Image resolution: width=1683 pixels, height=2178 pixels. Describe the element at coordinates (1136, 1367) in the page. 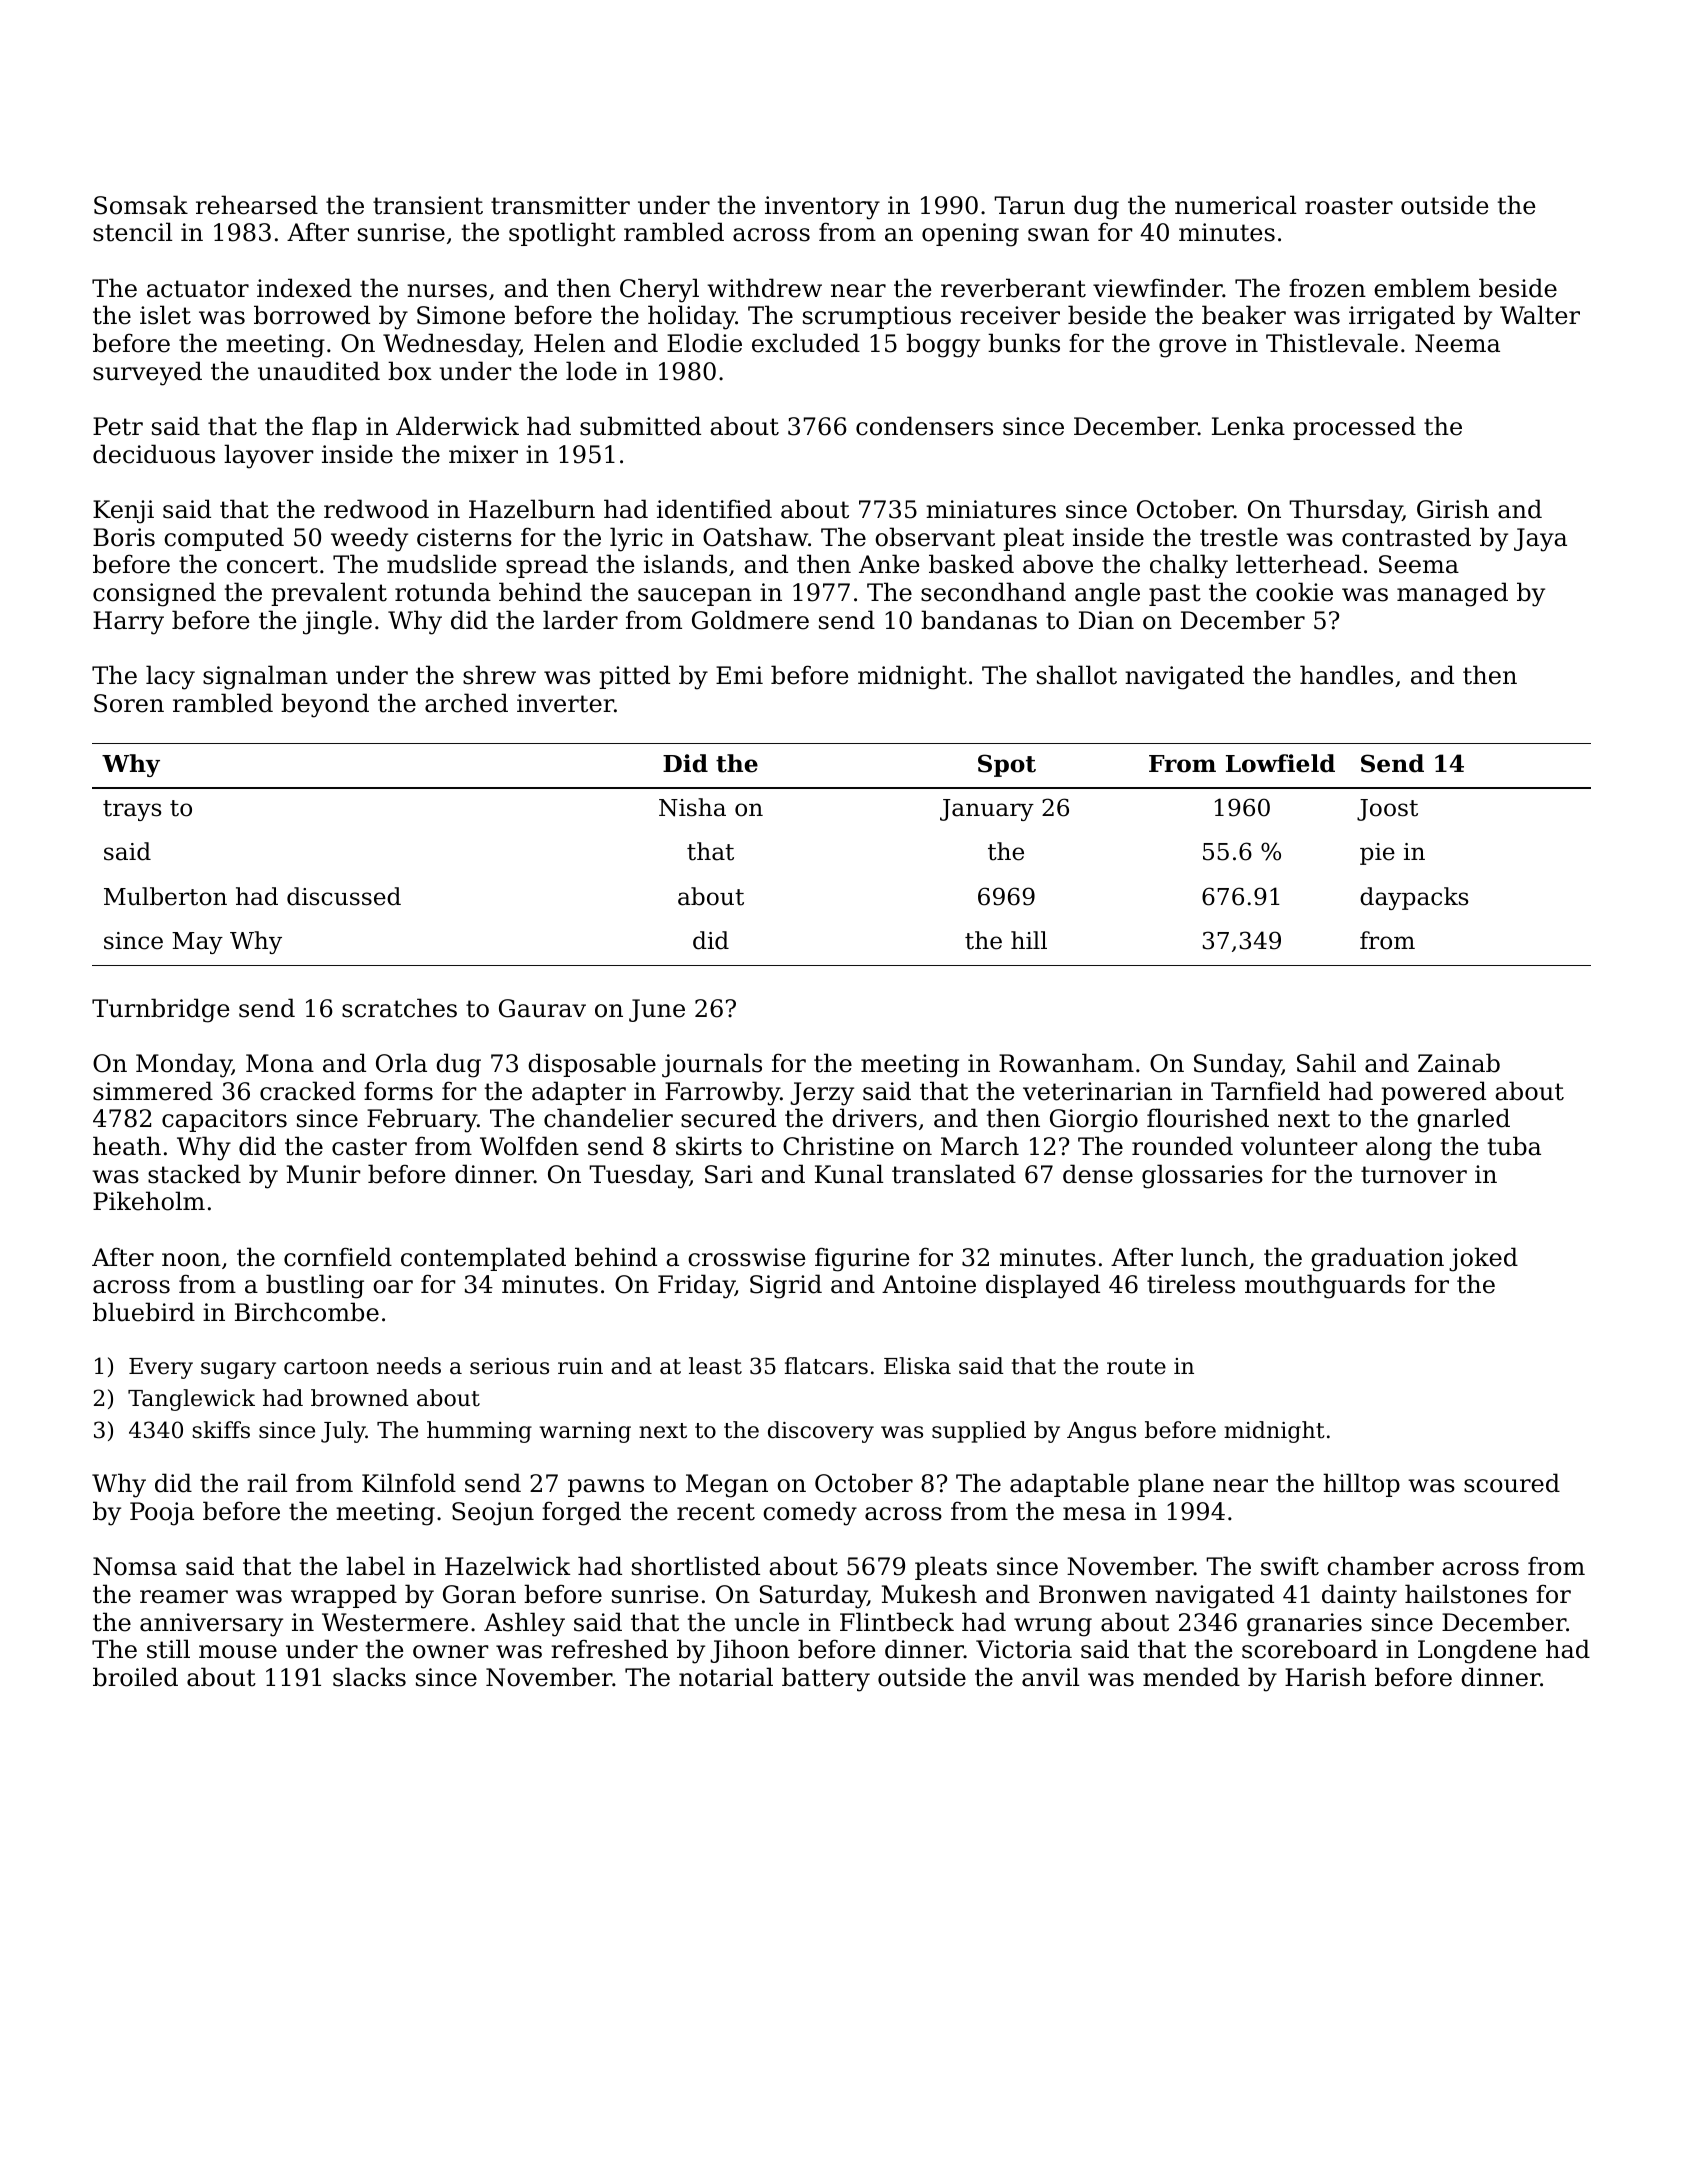

I see `route` at that location.
